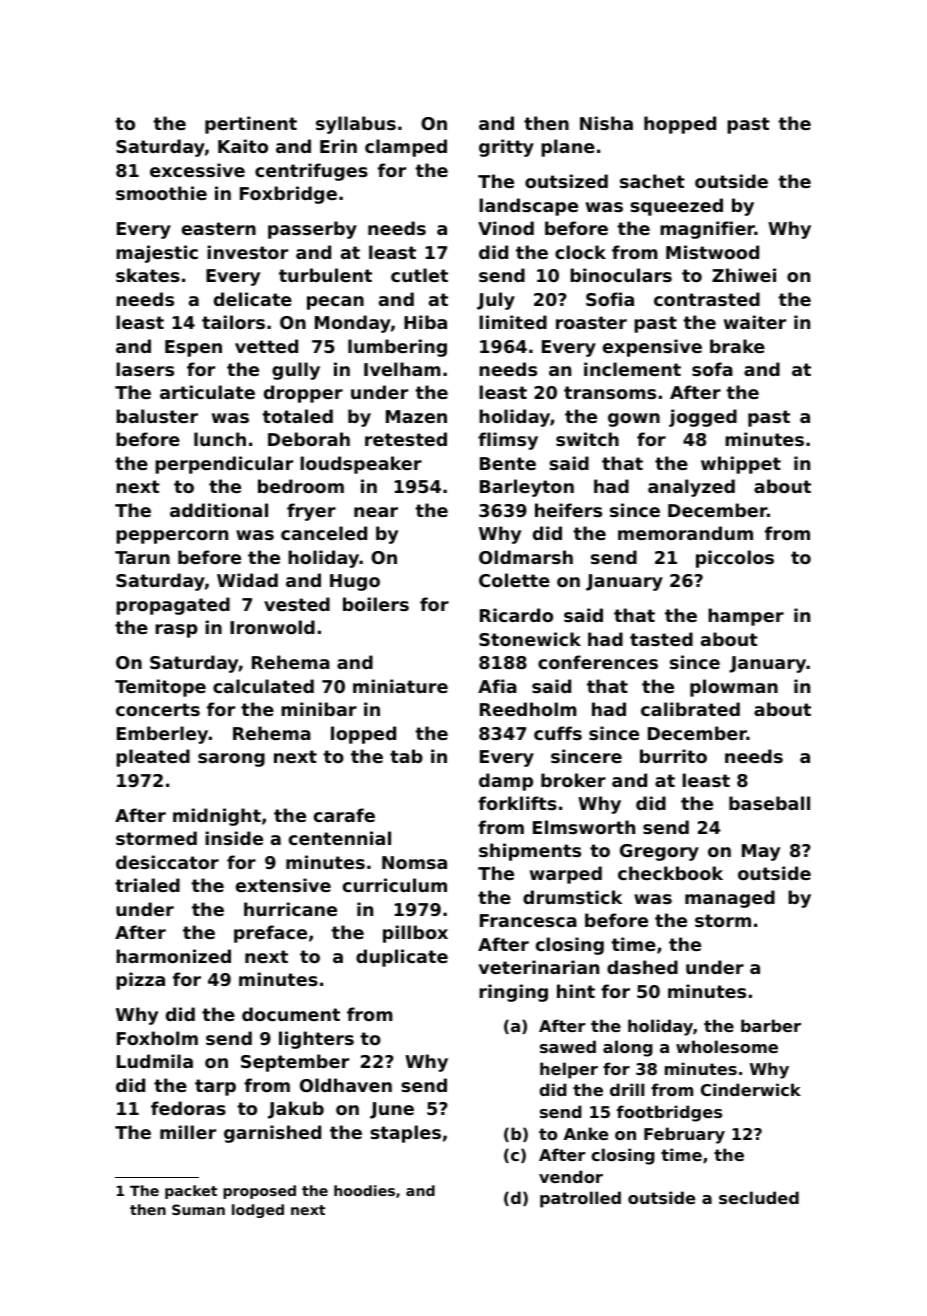 Image resolution: width=927 pixels, height=1316 pixels. I want to click on tasted, so click(661, 639).
